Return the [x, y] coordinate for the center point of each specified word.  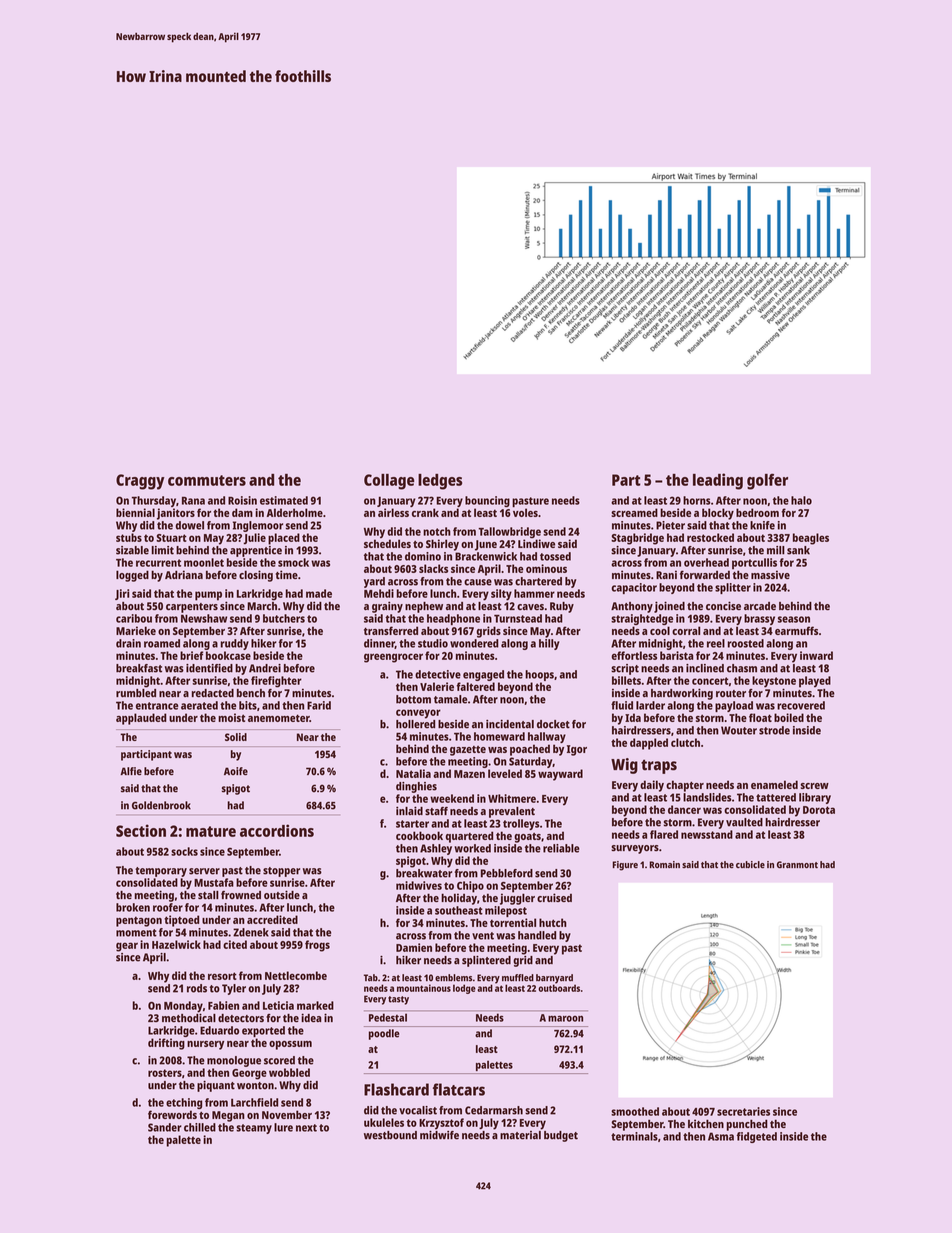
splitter [733, 588]
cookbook [419, 835]
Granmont [797, 864]
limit [163, 550]
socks [184, 851]
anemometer [278, 718]
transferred [391, 630]
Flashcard [396, 1089]
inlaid [409, 810]
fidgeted [757, 1137]
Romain [665, 864]
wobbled [289, 1072]
